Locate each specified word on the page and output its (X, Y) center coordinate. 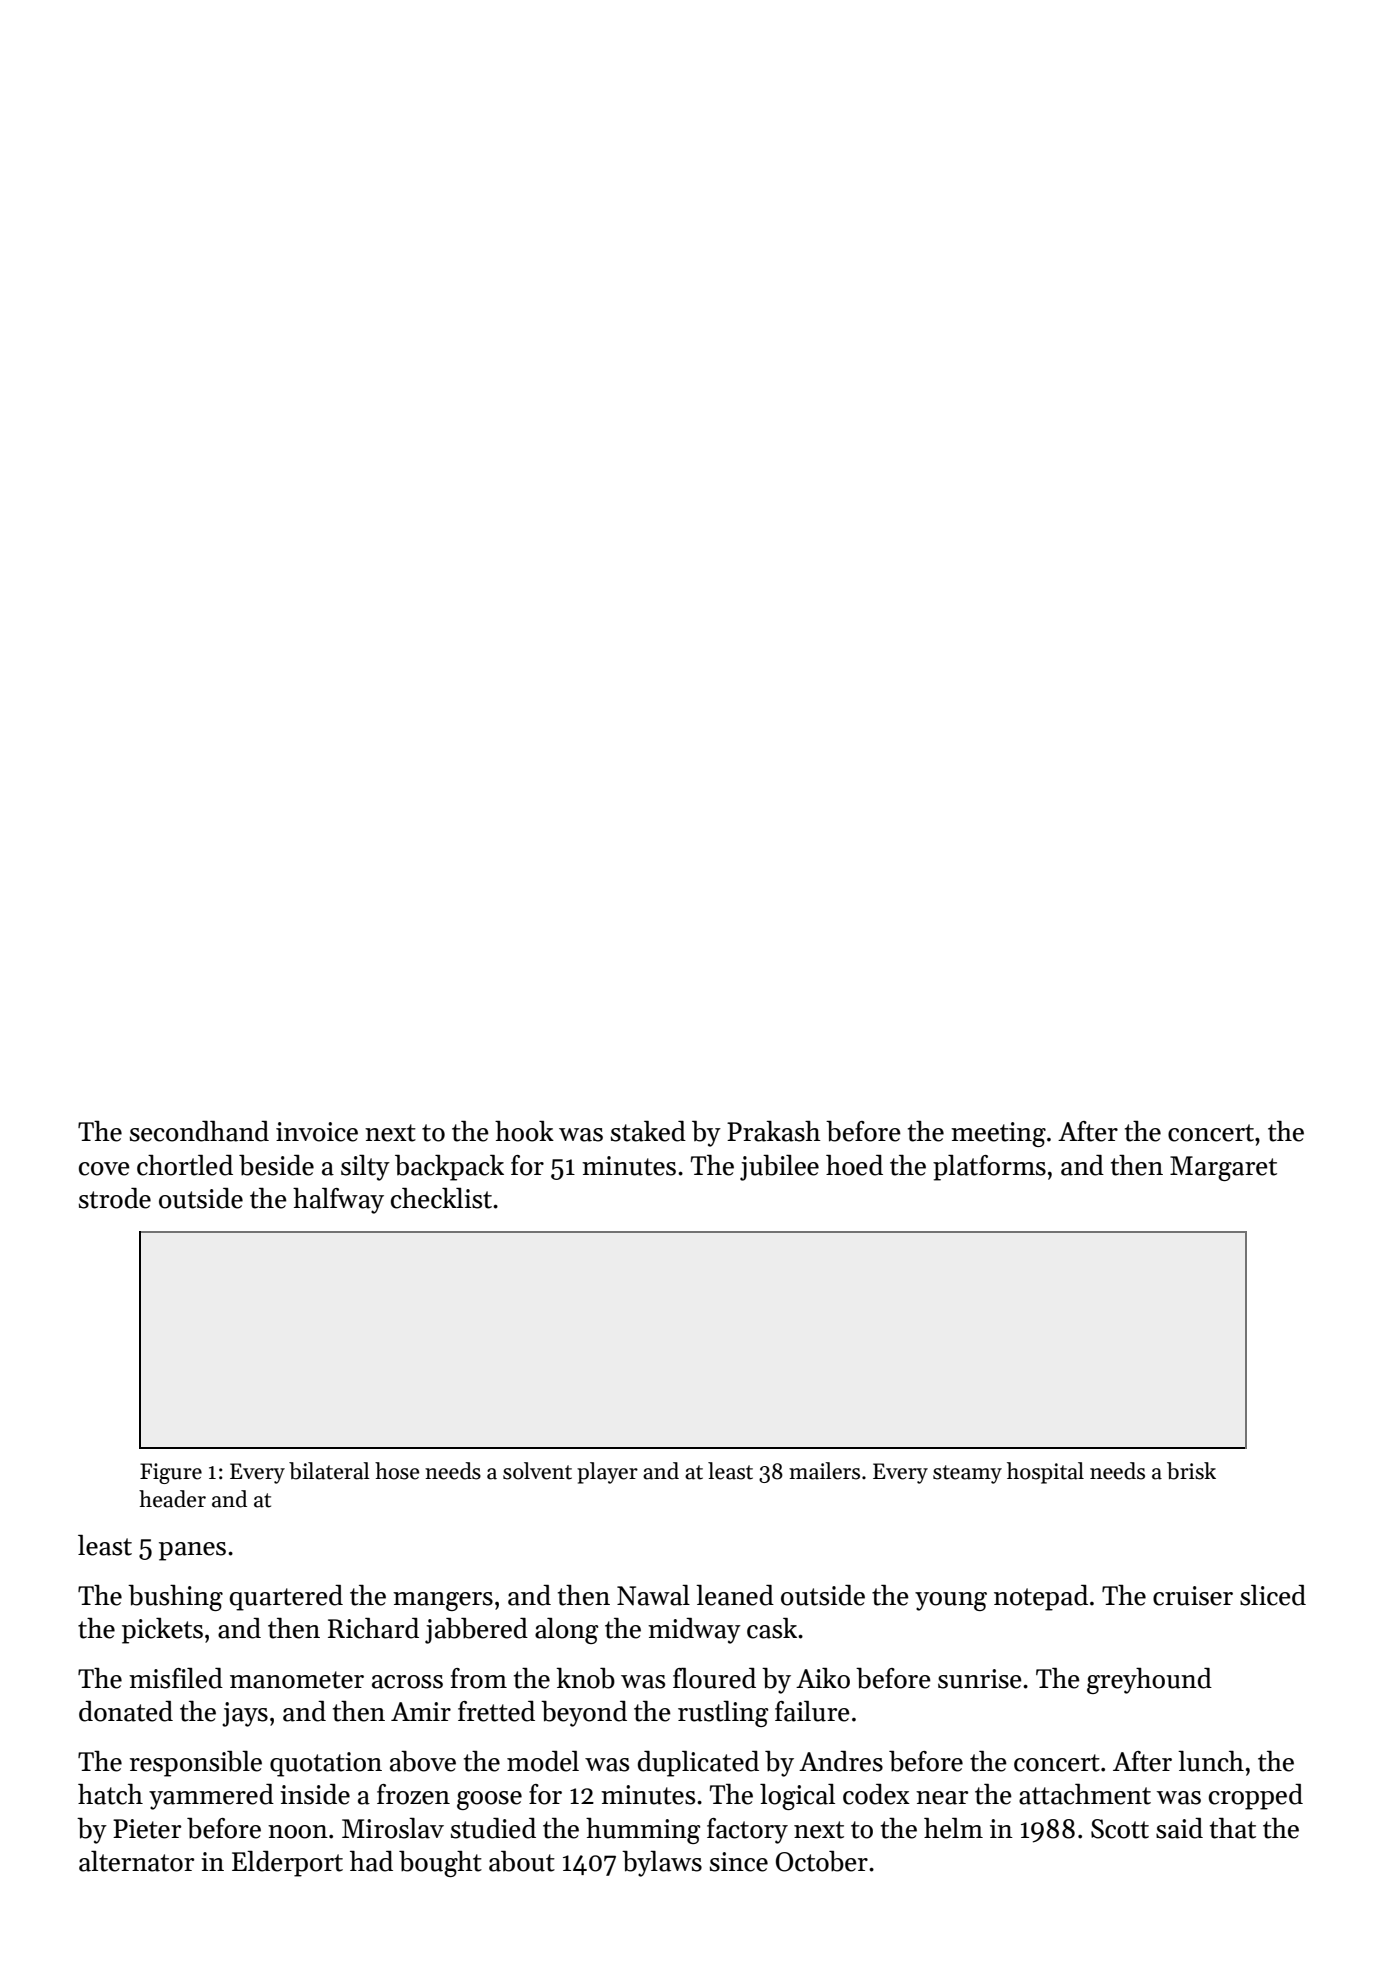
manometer (297, 1680)
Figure (171, 1473)
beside (276, 1165)
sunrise (980, 1679)
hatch (110, 1794)
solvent (537, 1471)
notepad (1041, 1598)
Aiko (823, 1678)
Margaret (1223, 1168)
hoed (854, 1165)
